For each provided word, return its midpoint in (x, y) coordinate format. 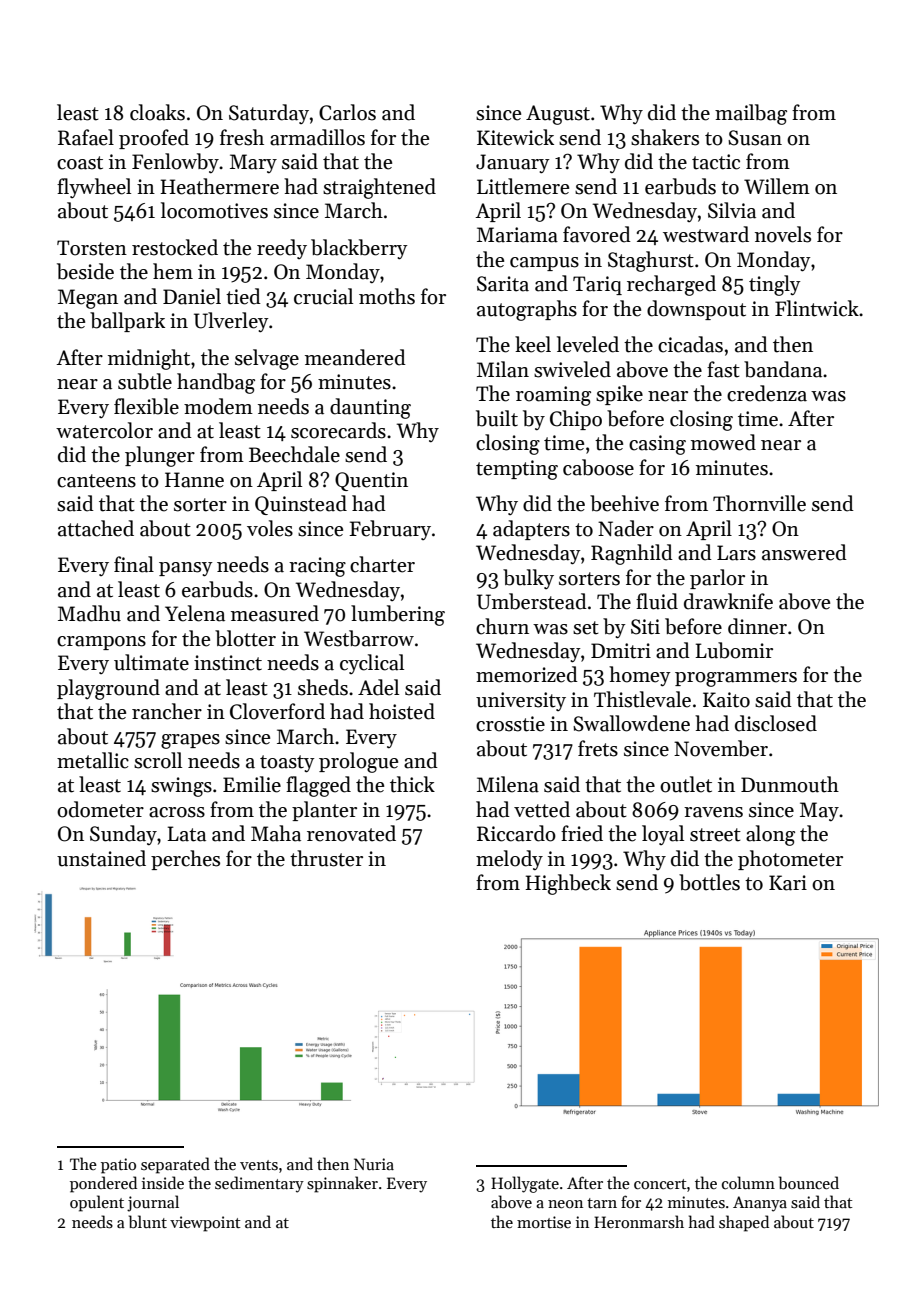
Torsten (92, 248)
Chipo (576, 420)
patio (118, 1166)
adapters (531, 530)
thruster (326, 858)
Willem (777, 186)
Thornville (759, 503)
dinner (757, 626)
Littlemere (523, 186)
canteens (96, 481)
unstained (101, 858)
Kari (788, 883)
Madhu (89, 613)
